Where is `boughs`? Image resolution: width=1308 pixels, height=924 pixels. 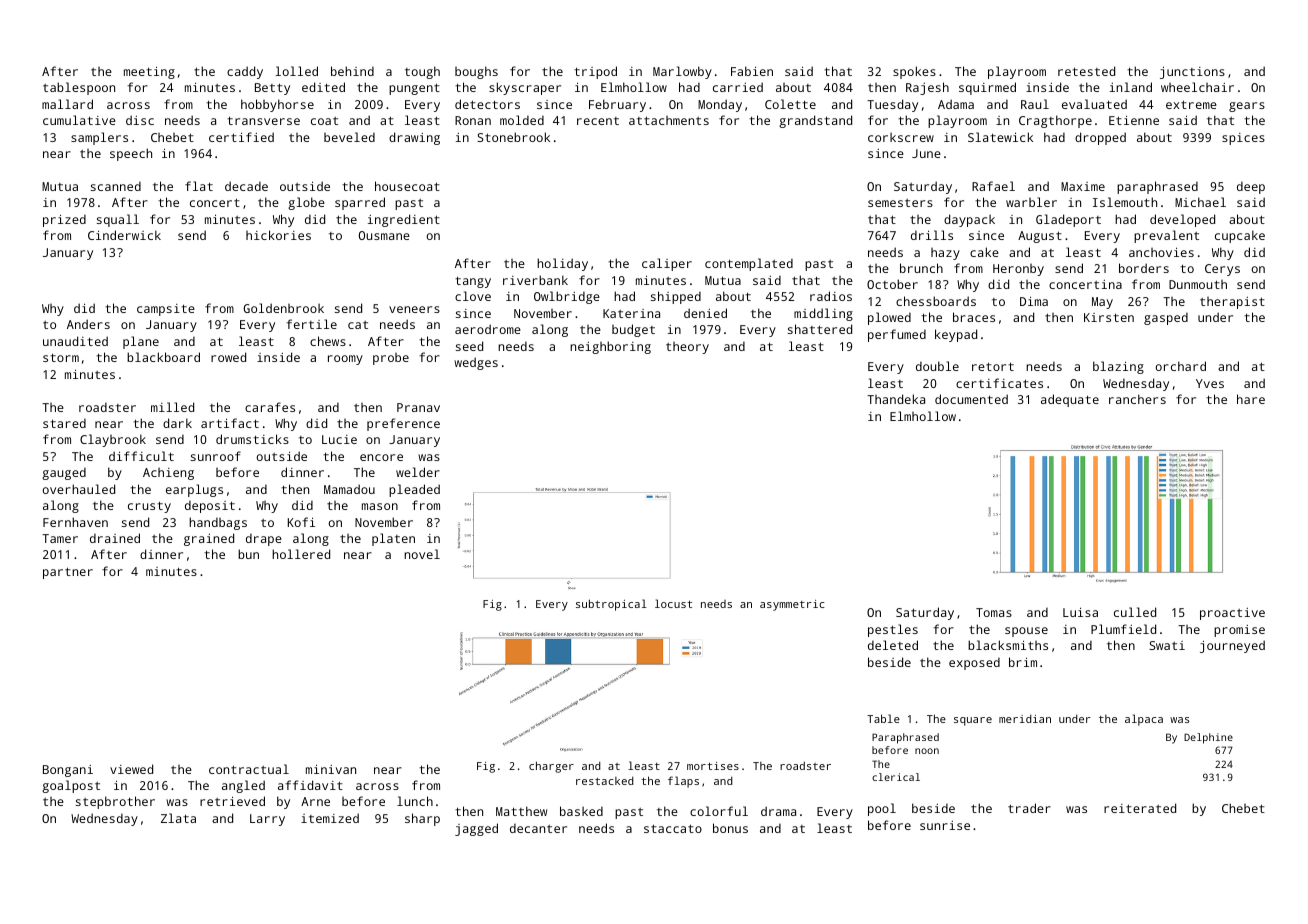 boughs is located at coordinates (476, 72).
